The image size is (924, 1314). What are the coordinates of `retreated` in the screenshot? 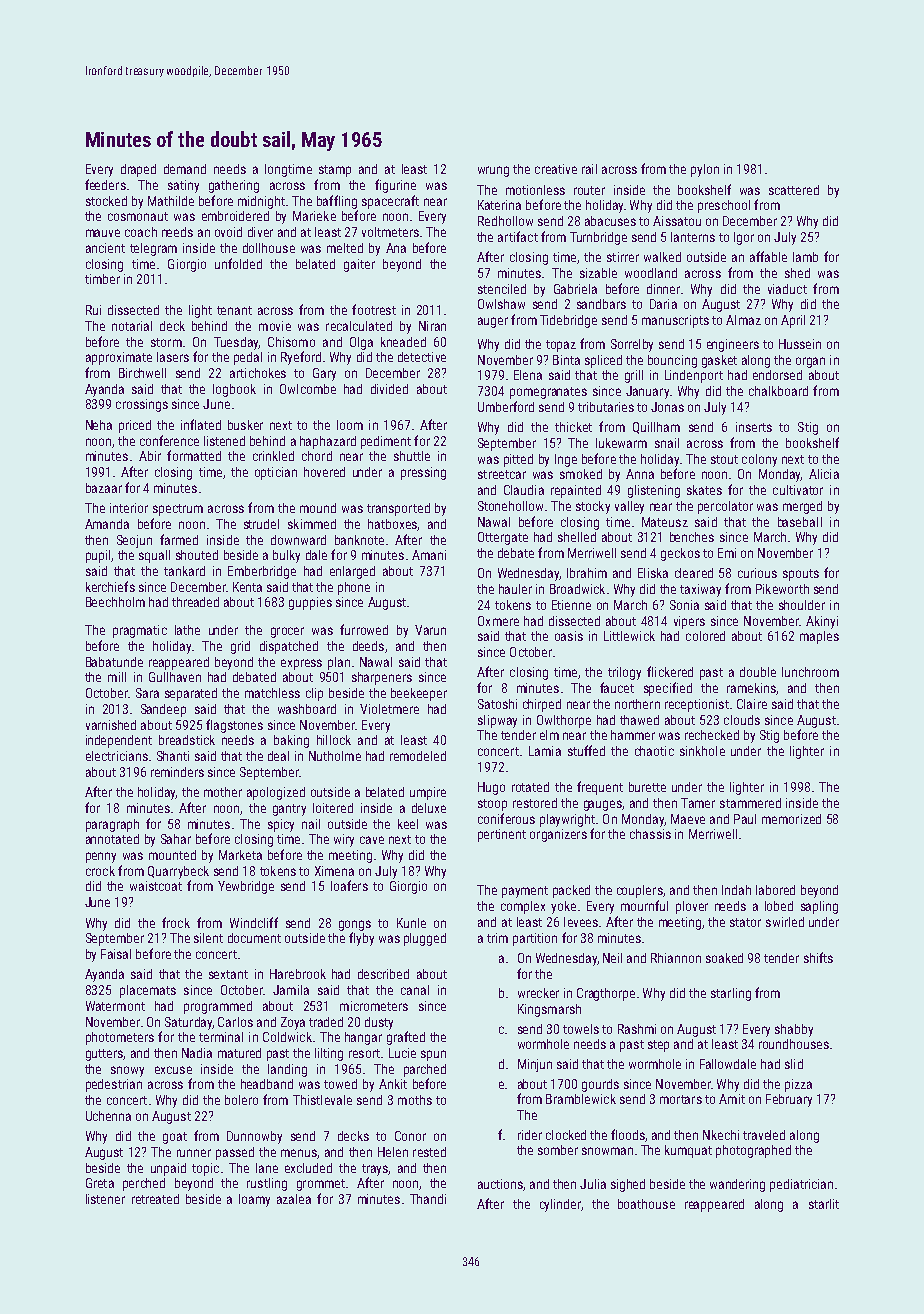 It's located at (155, 1199).
